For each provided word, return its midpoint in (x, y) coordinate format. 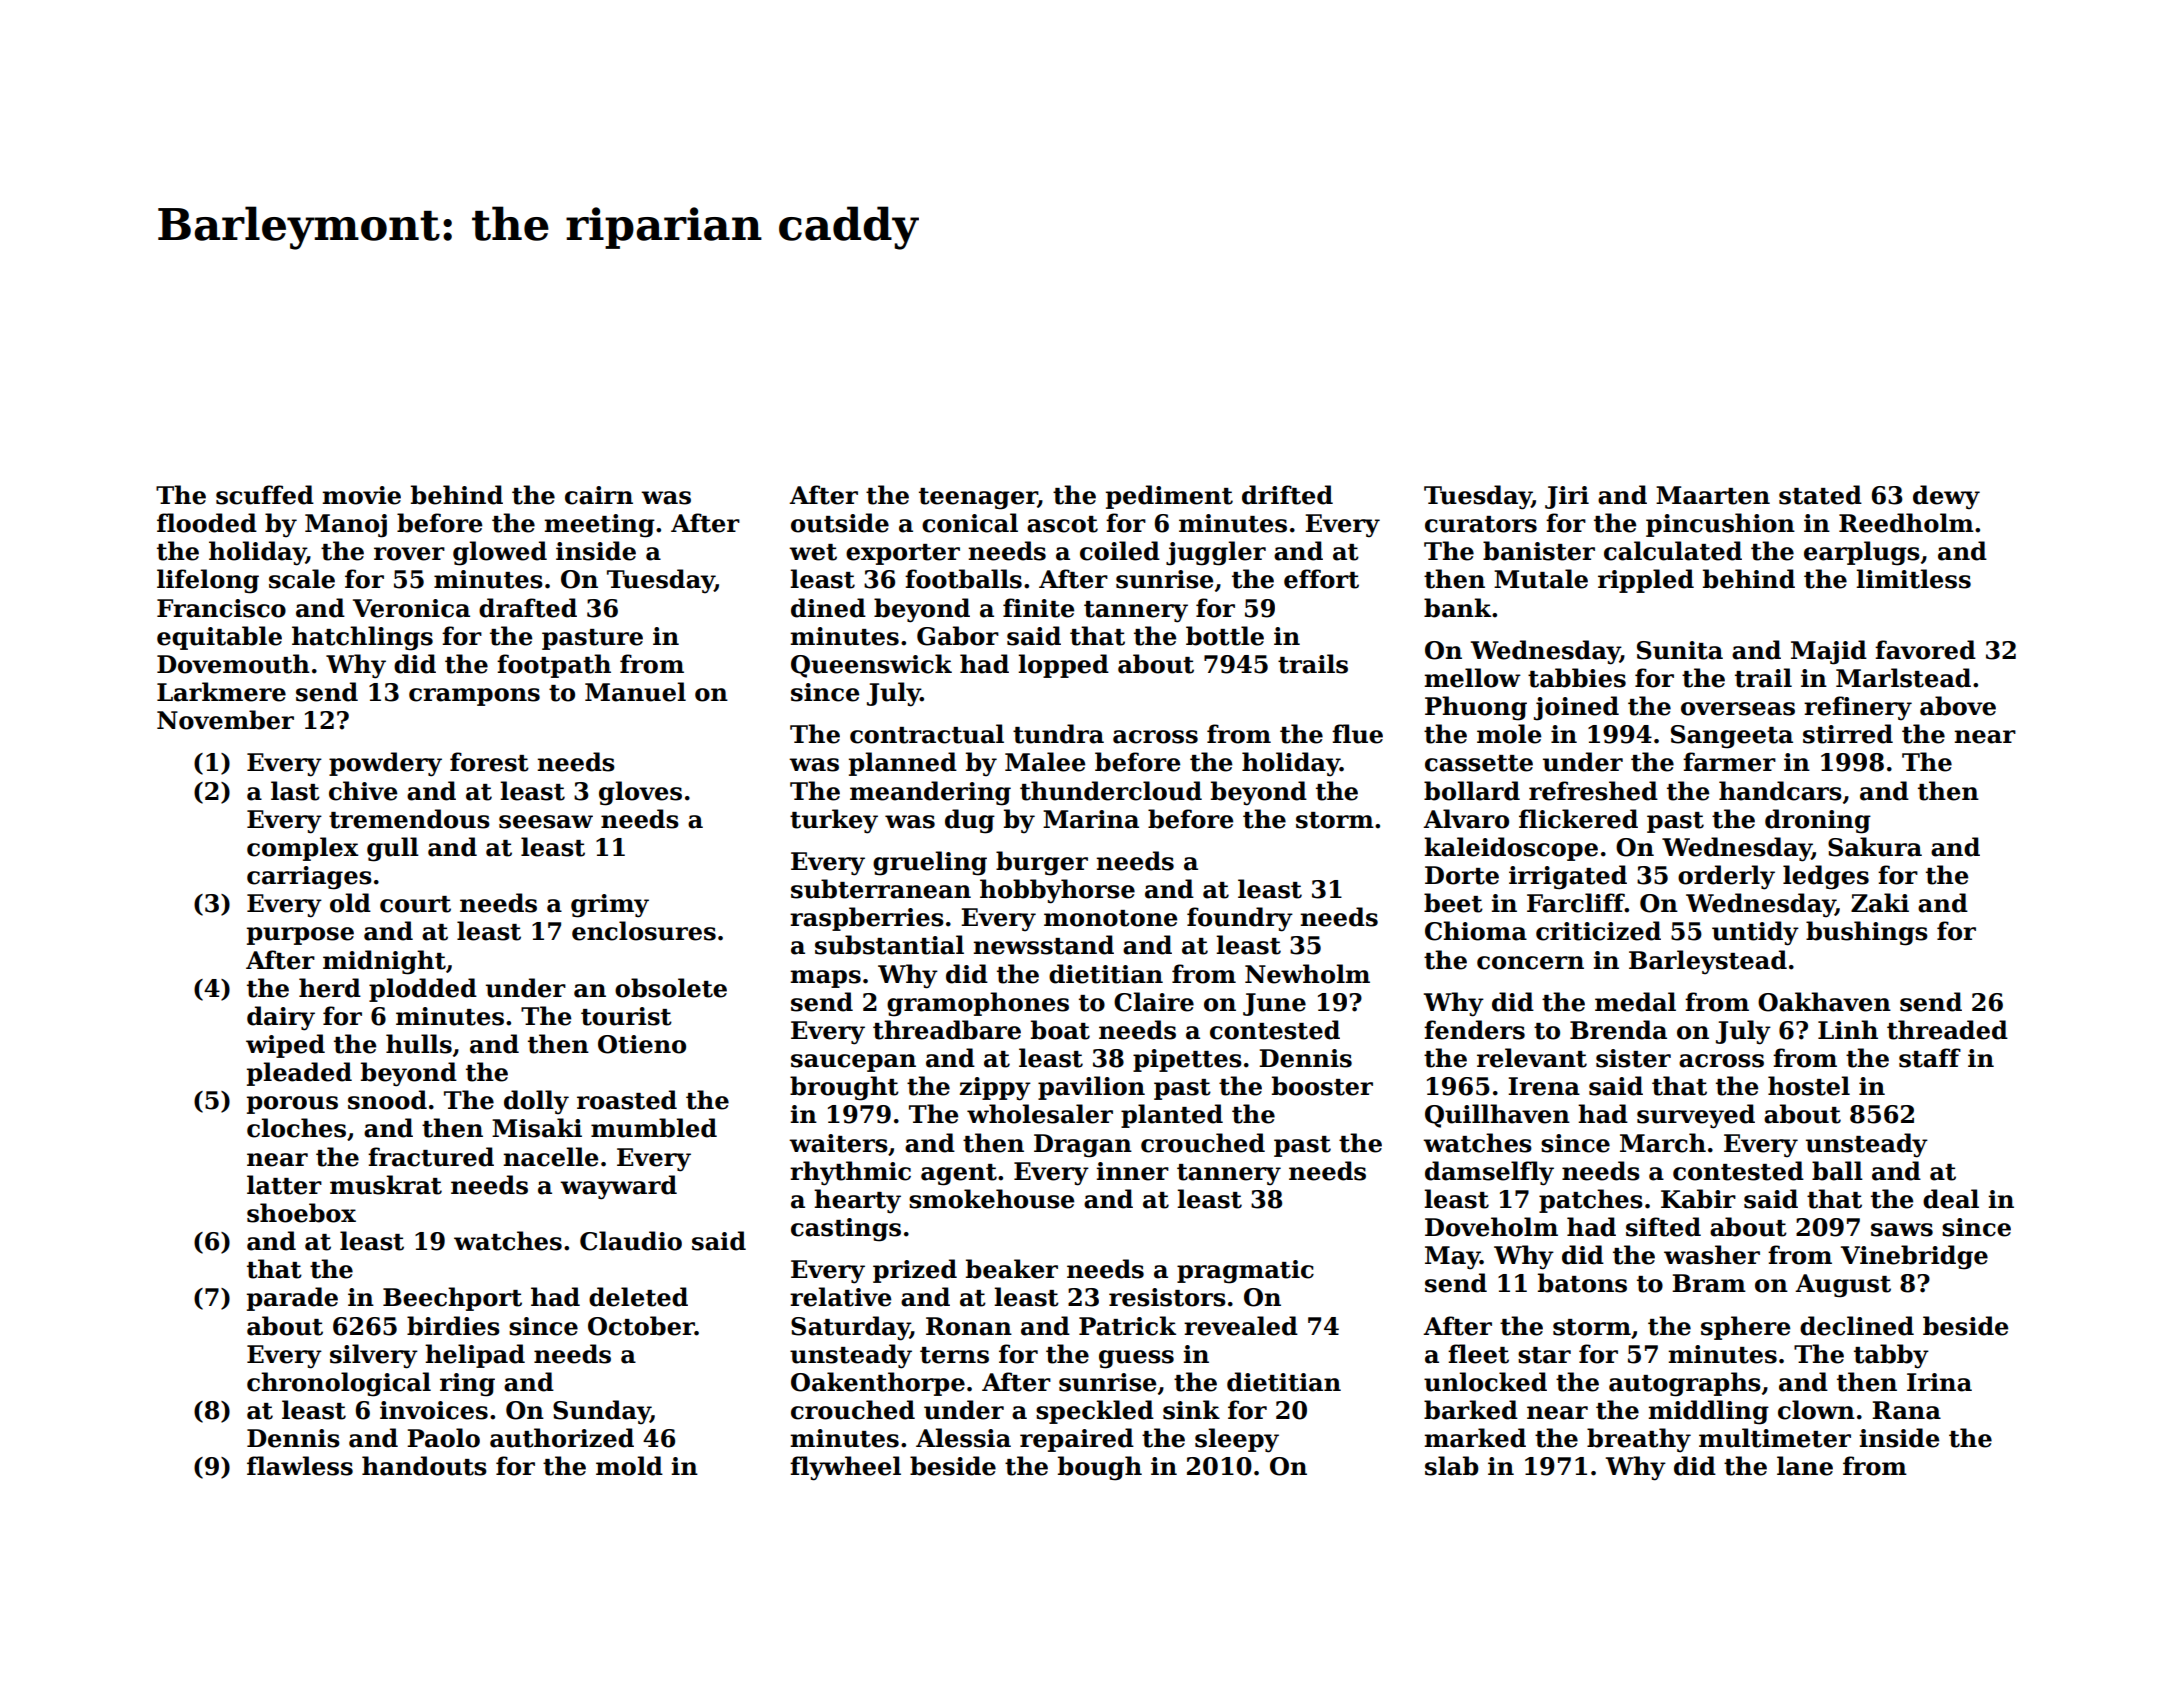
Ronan (969, 1326)
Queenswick (871, 666)
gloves (640, 793)
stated (1820, 495)
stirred (1848, 734)
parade (292, 1299)
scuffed (265, 495)
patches (1591, 1201)
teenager (978, 499)
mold (629, 1466)
